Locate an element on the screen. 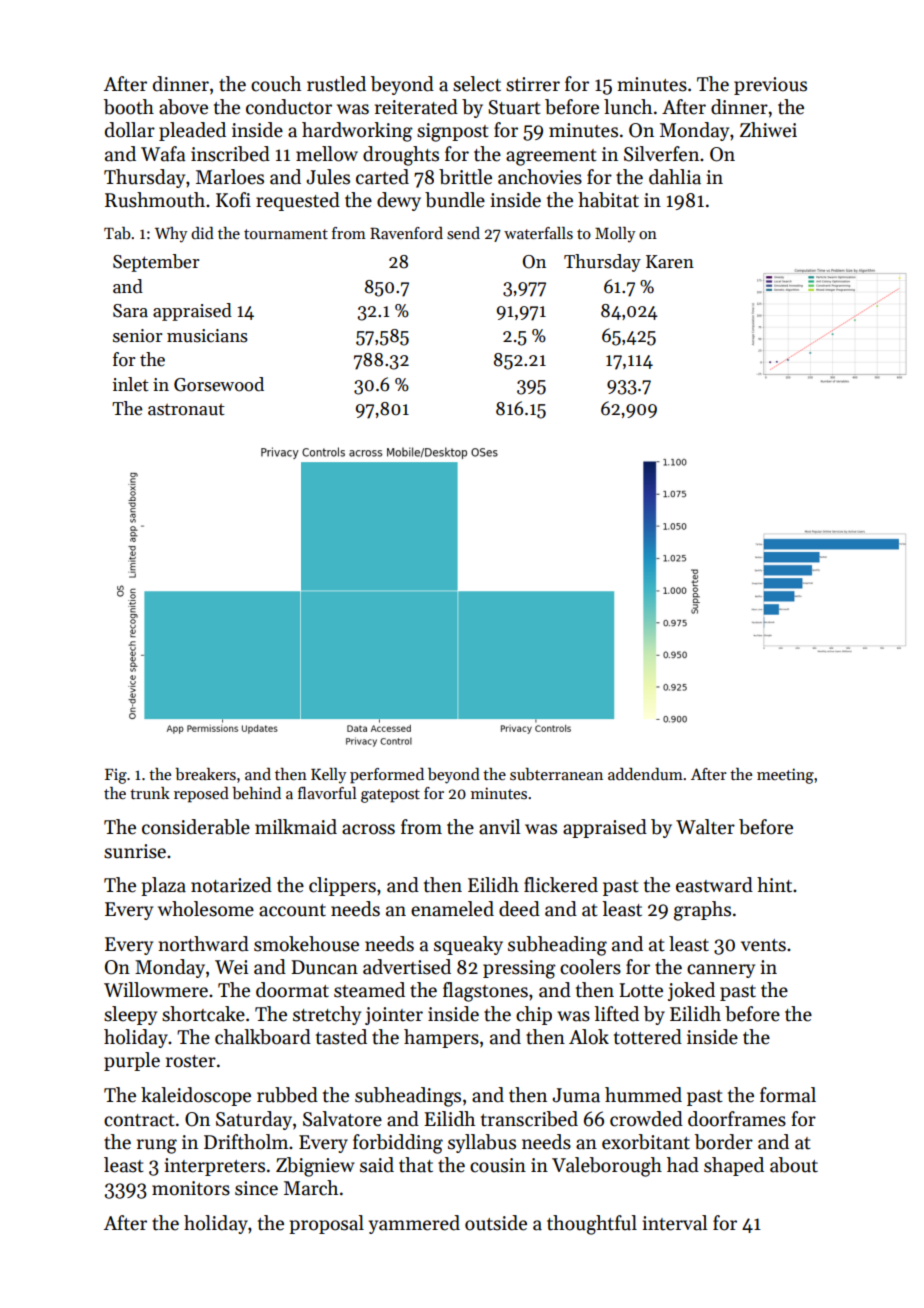  monitors is located at coordinates (191, 1188).
